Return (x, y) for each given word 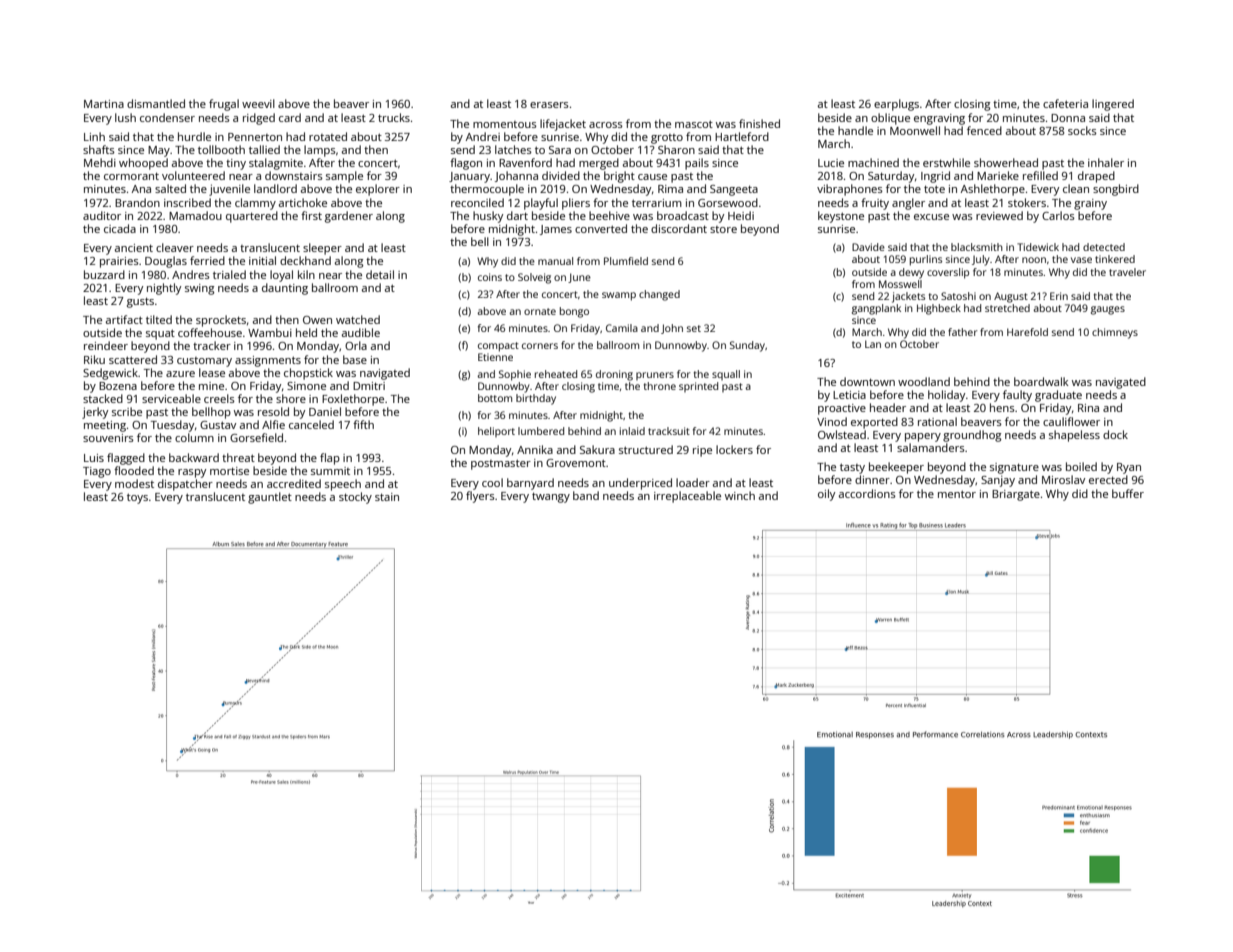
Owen (317, 320)
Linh (94, 136)
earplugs (896, 105)
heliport (496, 432)
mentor (957, 494)
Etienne (495, 357)
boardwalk (1041, 381)
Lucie (831, 163)
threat (238, 457)
